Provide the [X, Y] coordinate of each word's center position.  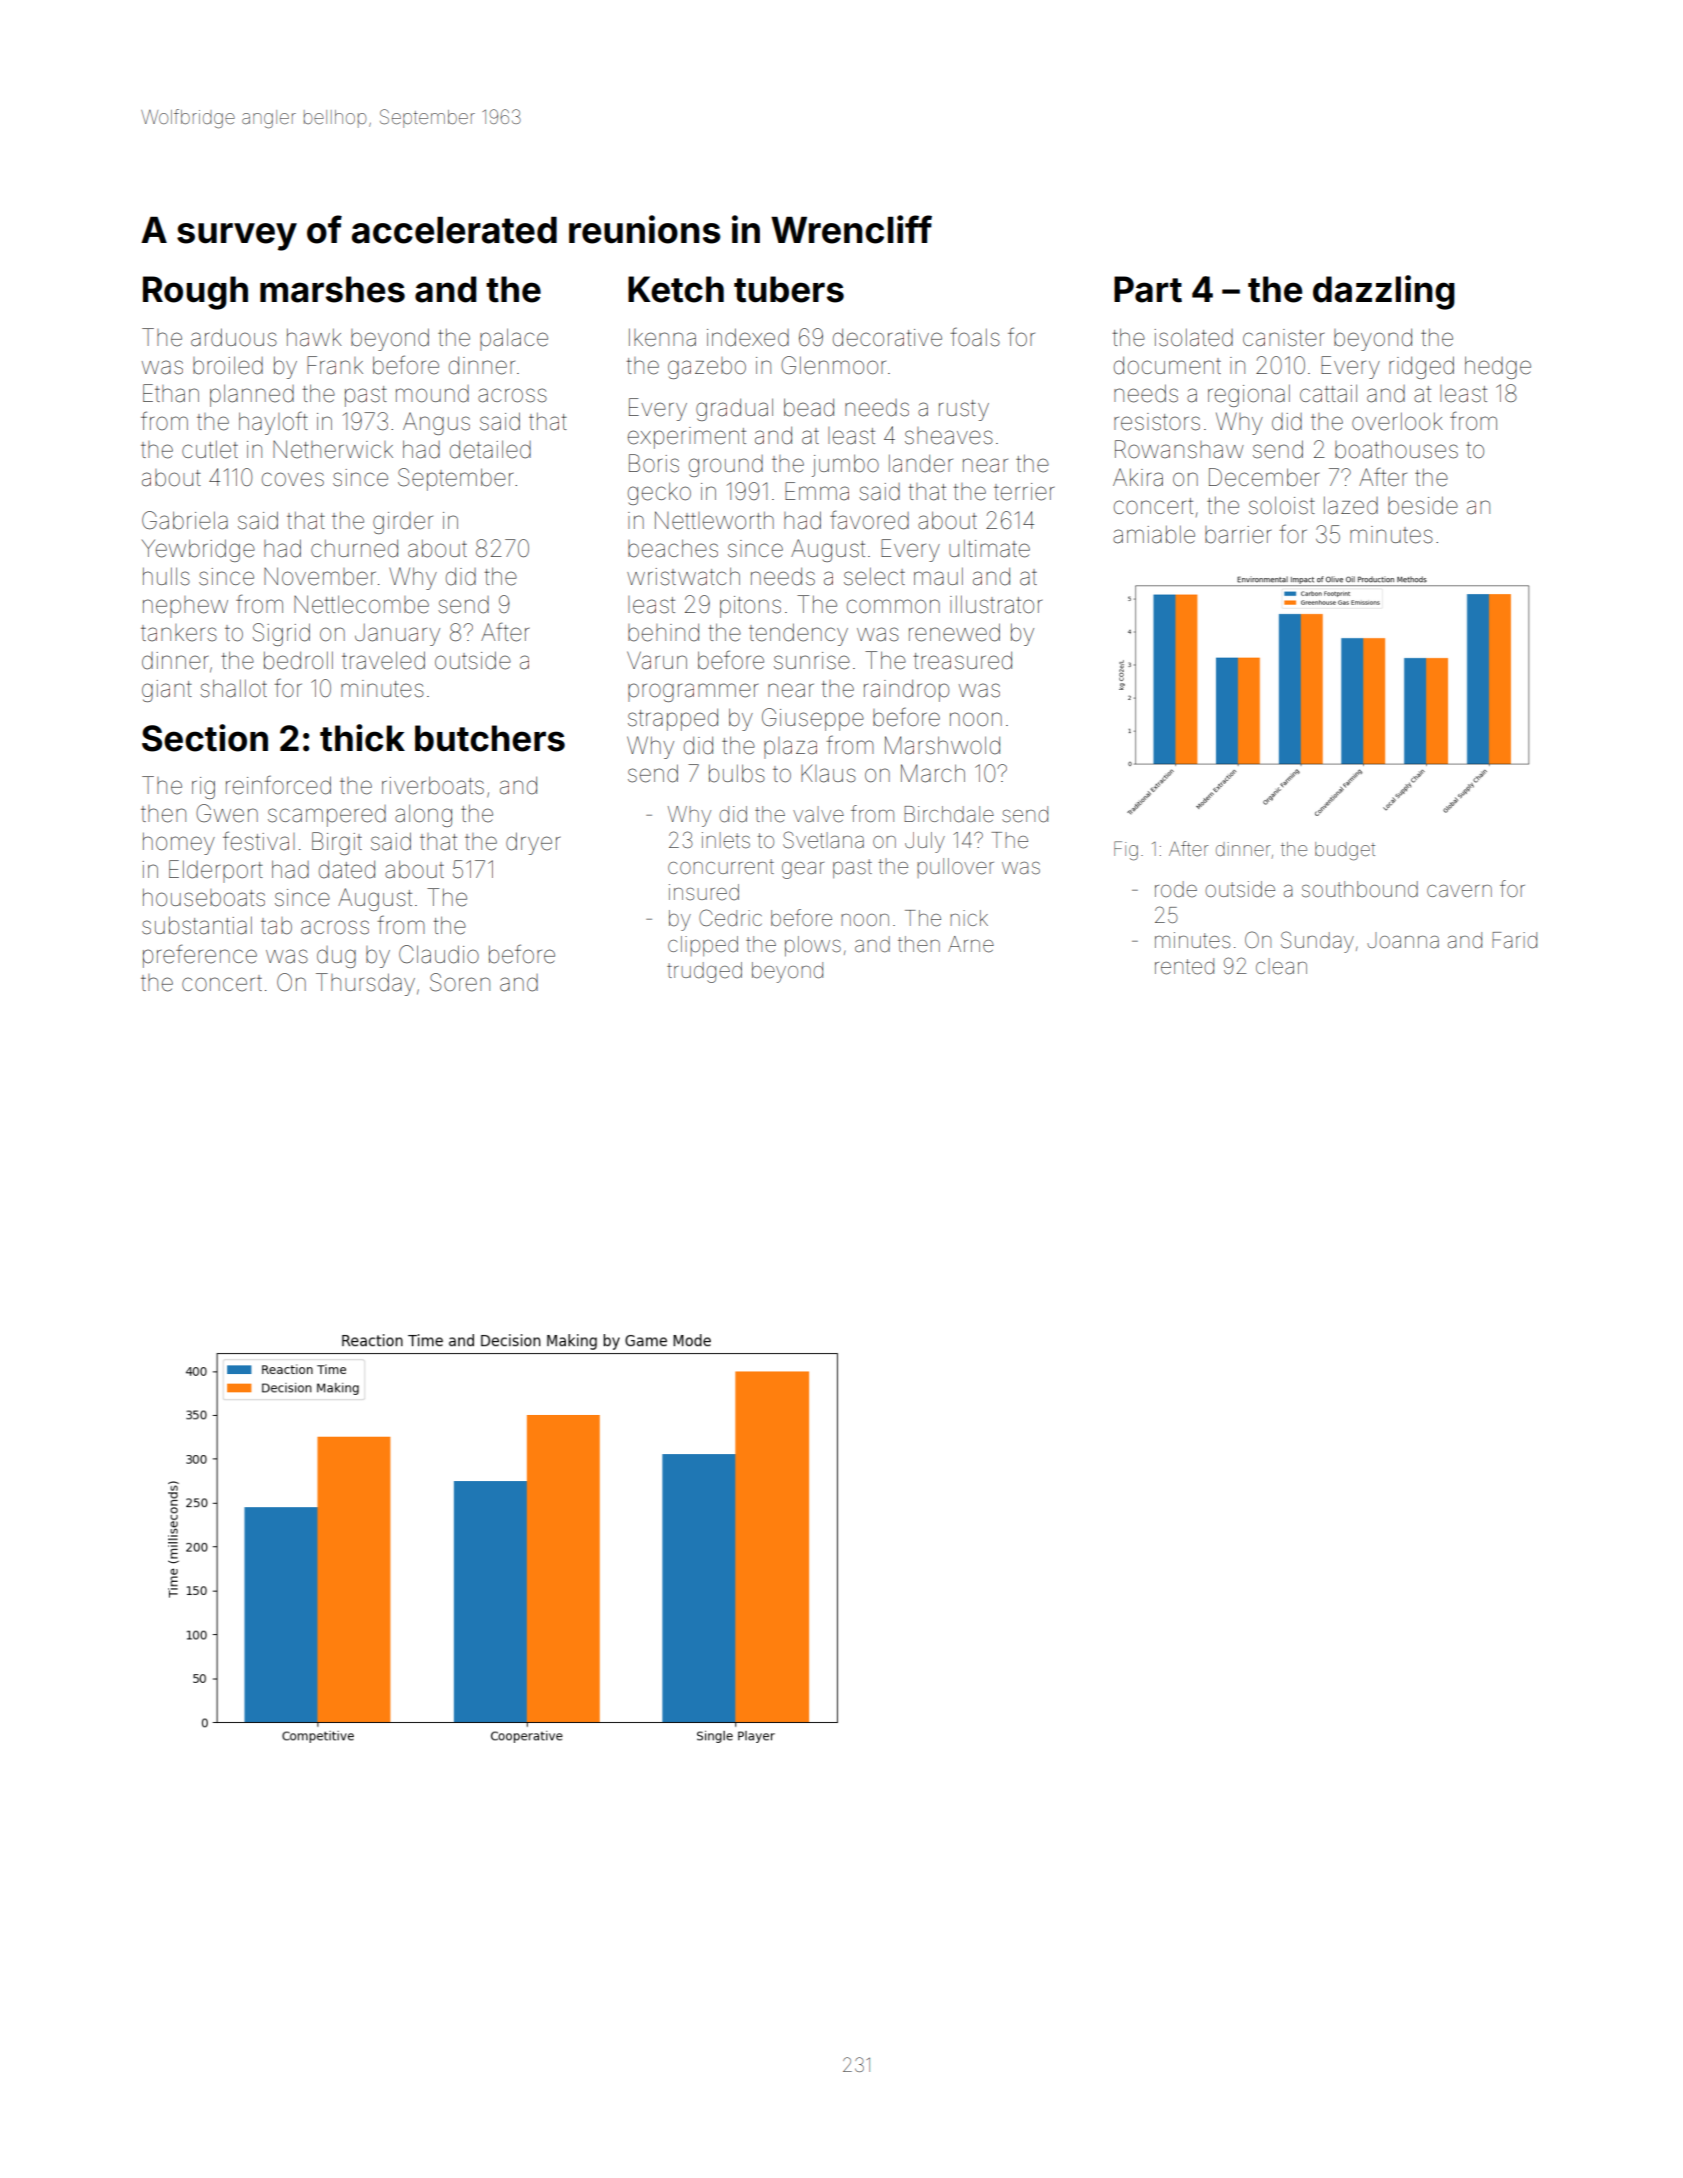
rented [1184, 966]
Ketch [676, 289]
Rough [195, 293]
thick [362, 738]
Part [1148, 289]
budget [1345, 851]
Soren [460, 982]
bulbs [737, 773]
